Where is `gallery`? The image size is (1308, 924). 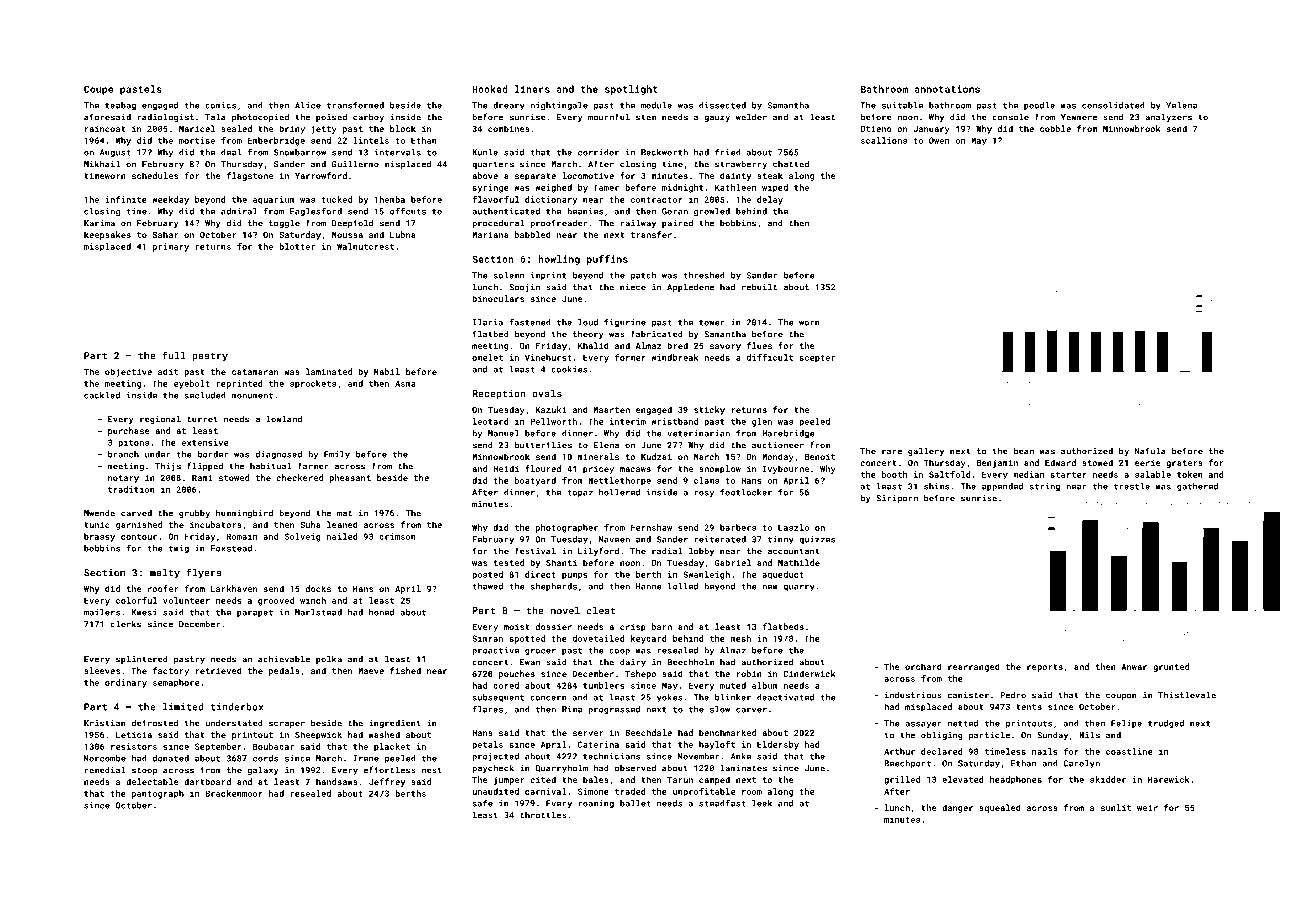 gallery is located at coordinates (926, 451).
